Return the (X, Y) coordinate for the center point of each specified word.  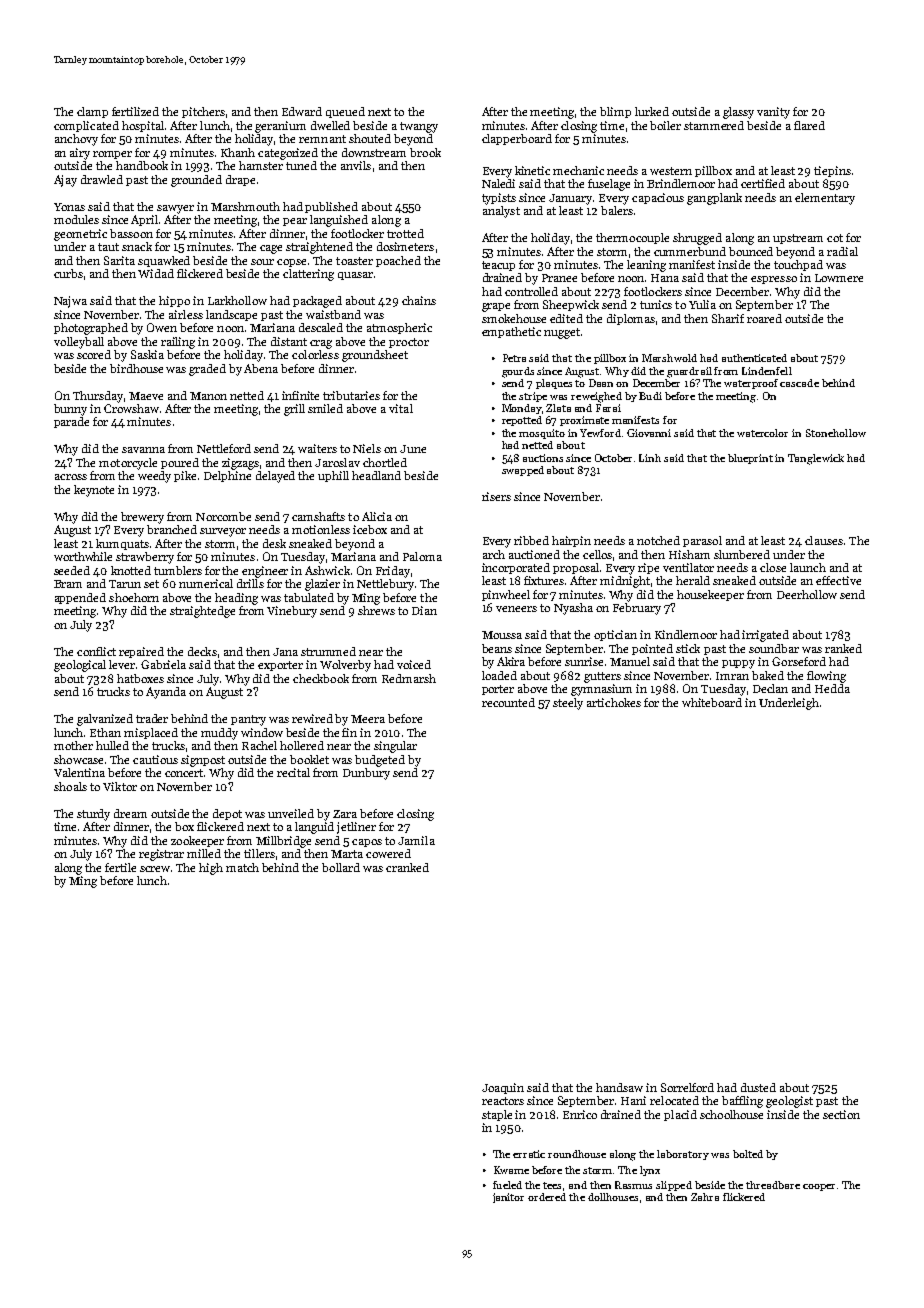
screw (155, 869)
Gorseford (799, 661)
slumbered (742, 554)
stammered (714, 125)
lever (122, 664)
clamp (92, 112)
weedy (154, 477)
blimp (615, 112)
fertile (120, 867)
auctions (543, 458)
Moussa (502, 635)
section (841, 1114)
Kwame (511, 1170)
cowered (388, 853)
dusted (758, 1087)
